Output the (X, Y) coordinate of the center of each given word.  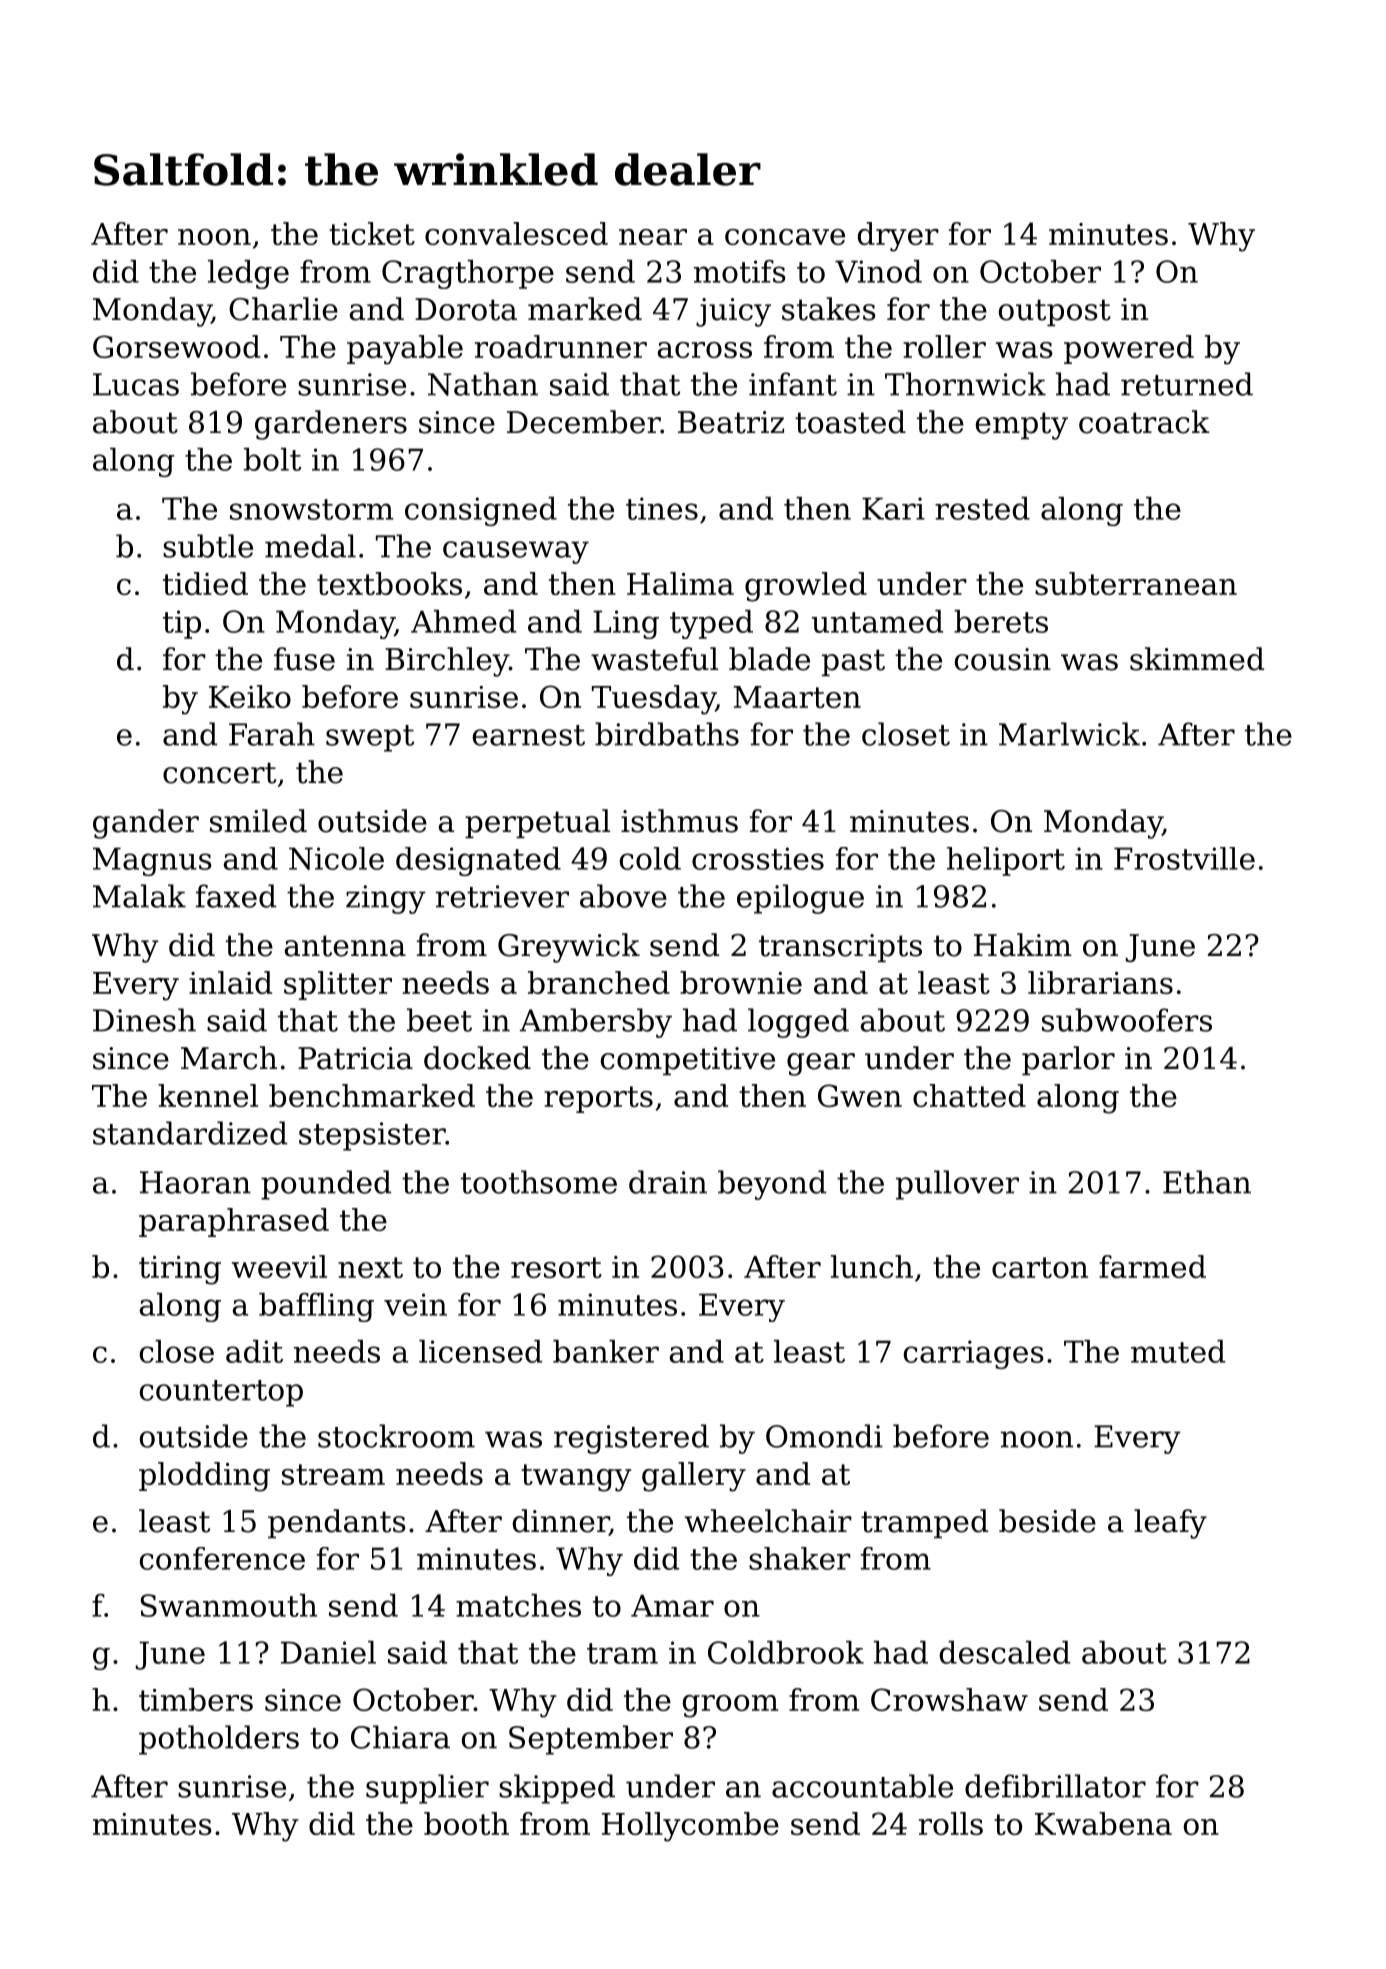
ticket (372, 233)
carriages (974, 1354)
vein (415, 1304)
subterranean (1136, 583)
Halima (680, 583)
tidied (205, 583)
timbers (196, 1699)
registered (631, 1439)
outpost (1055, 312)
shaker (800, 1558)
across (705, 350)
